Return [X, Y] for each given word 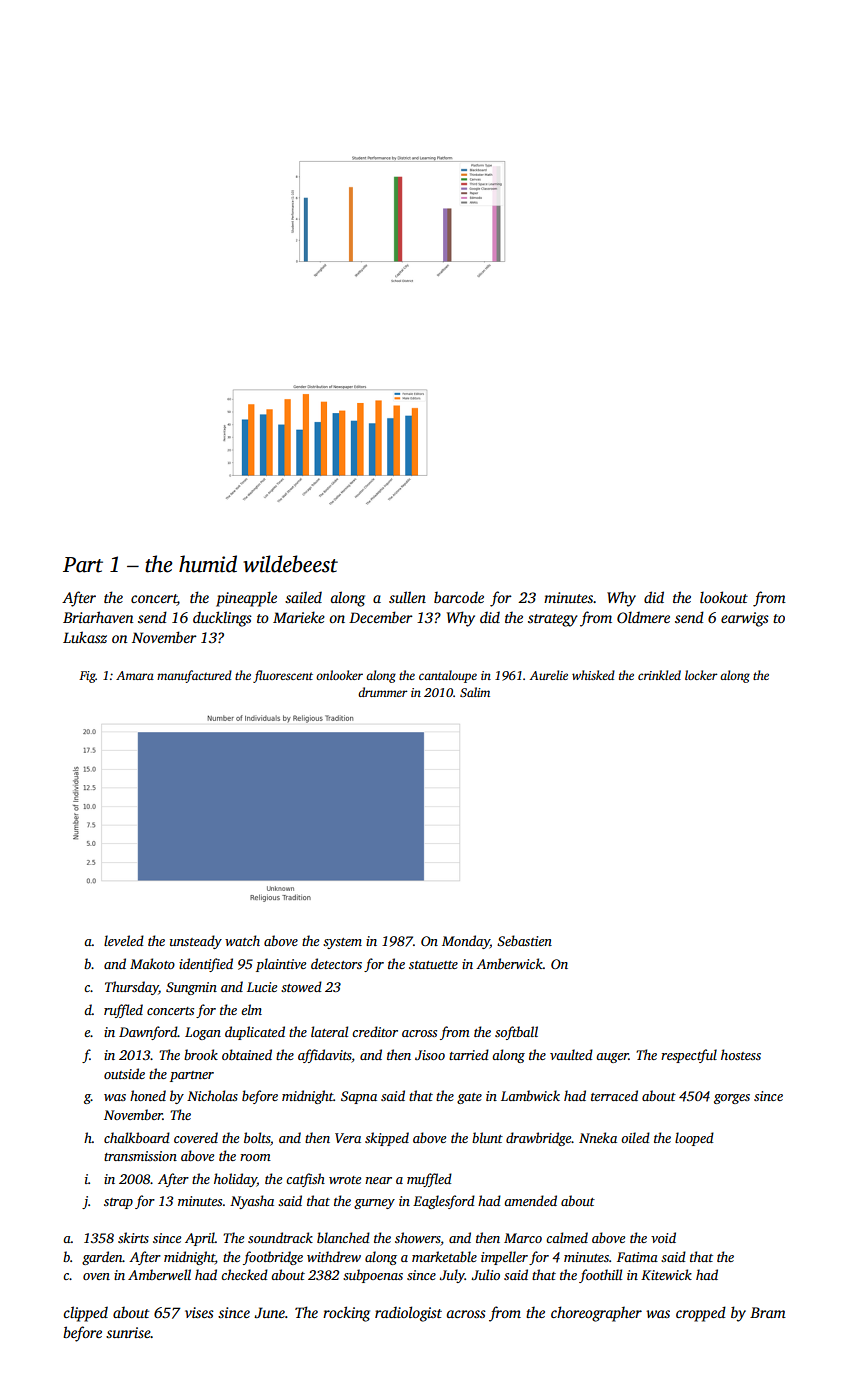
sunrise [128, 1332]
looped [694, 1139]
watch [242, 940]
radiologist [408, 1314]
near [378, 1180]
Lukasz [85, 637]
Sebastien [524, 940]
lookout [724, 597]
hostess [741, 1054]
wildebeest [290, 564]
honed [148, 1095]
